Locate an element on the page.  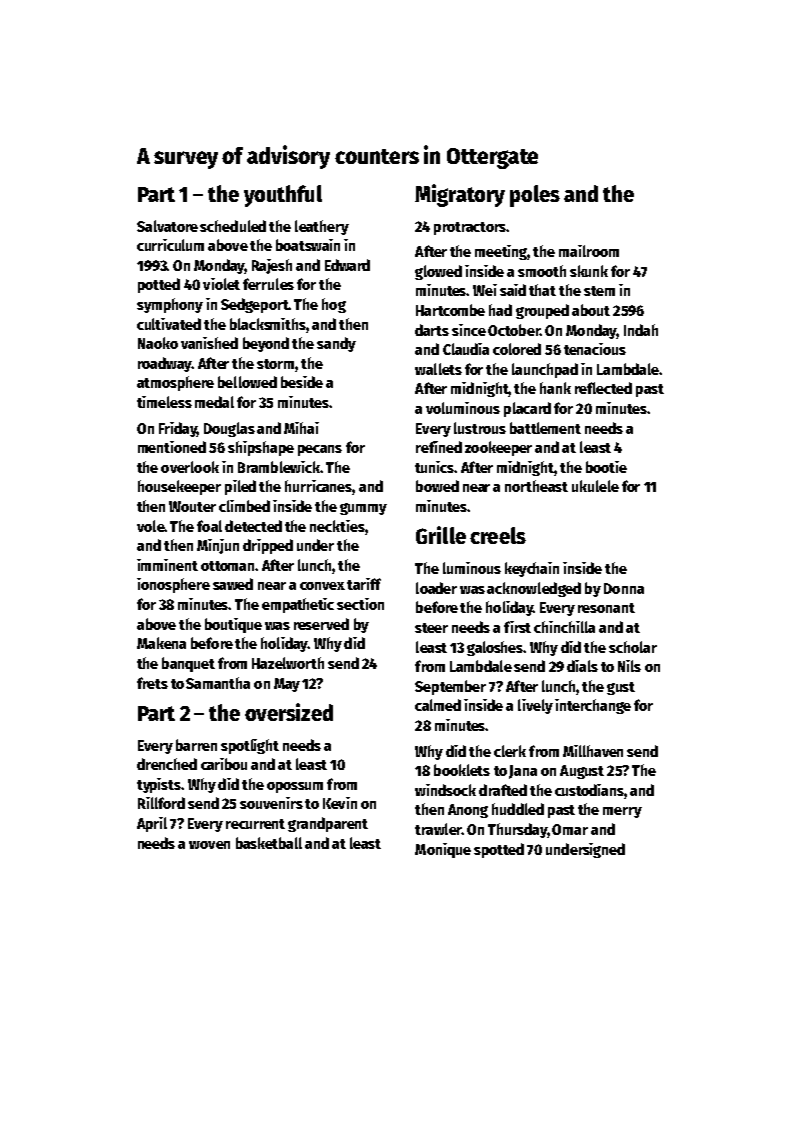
scheduled is located at coordinates (233, 226).
